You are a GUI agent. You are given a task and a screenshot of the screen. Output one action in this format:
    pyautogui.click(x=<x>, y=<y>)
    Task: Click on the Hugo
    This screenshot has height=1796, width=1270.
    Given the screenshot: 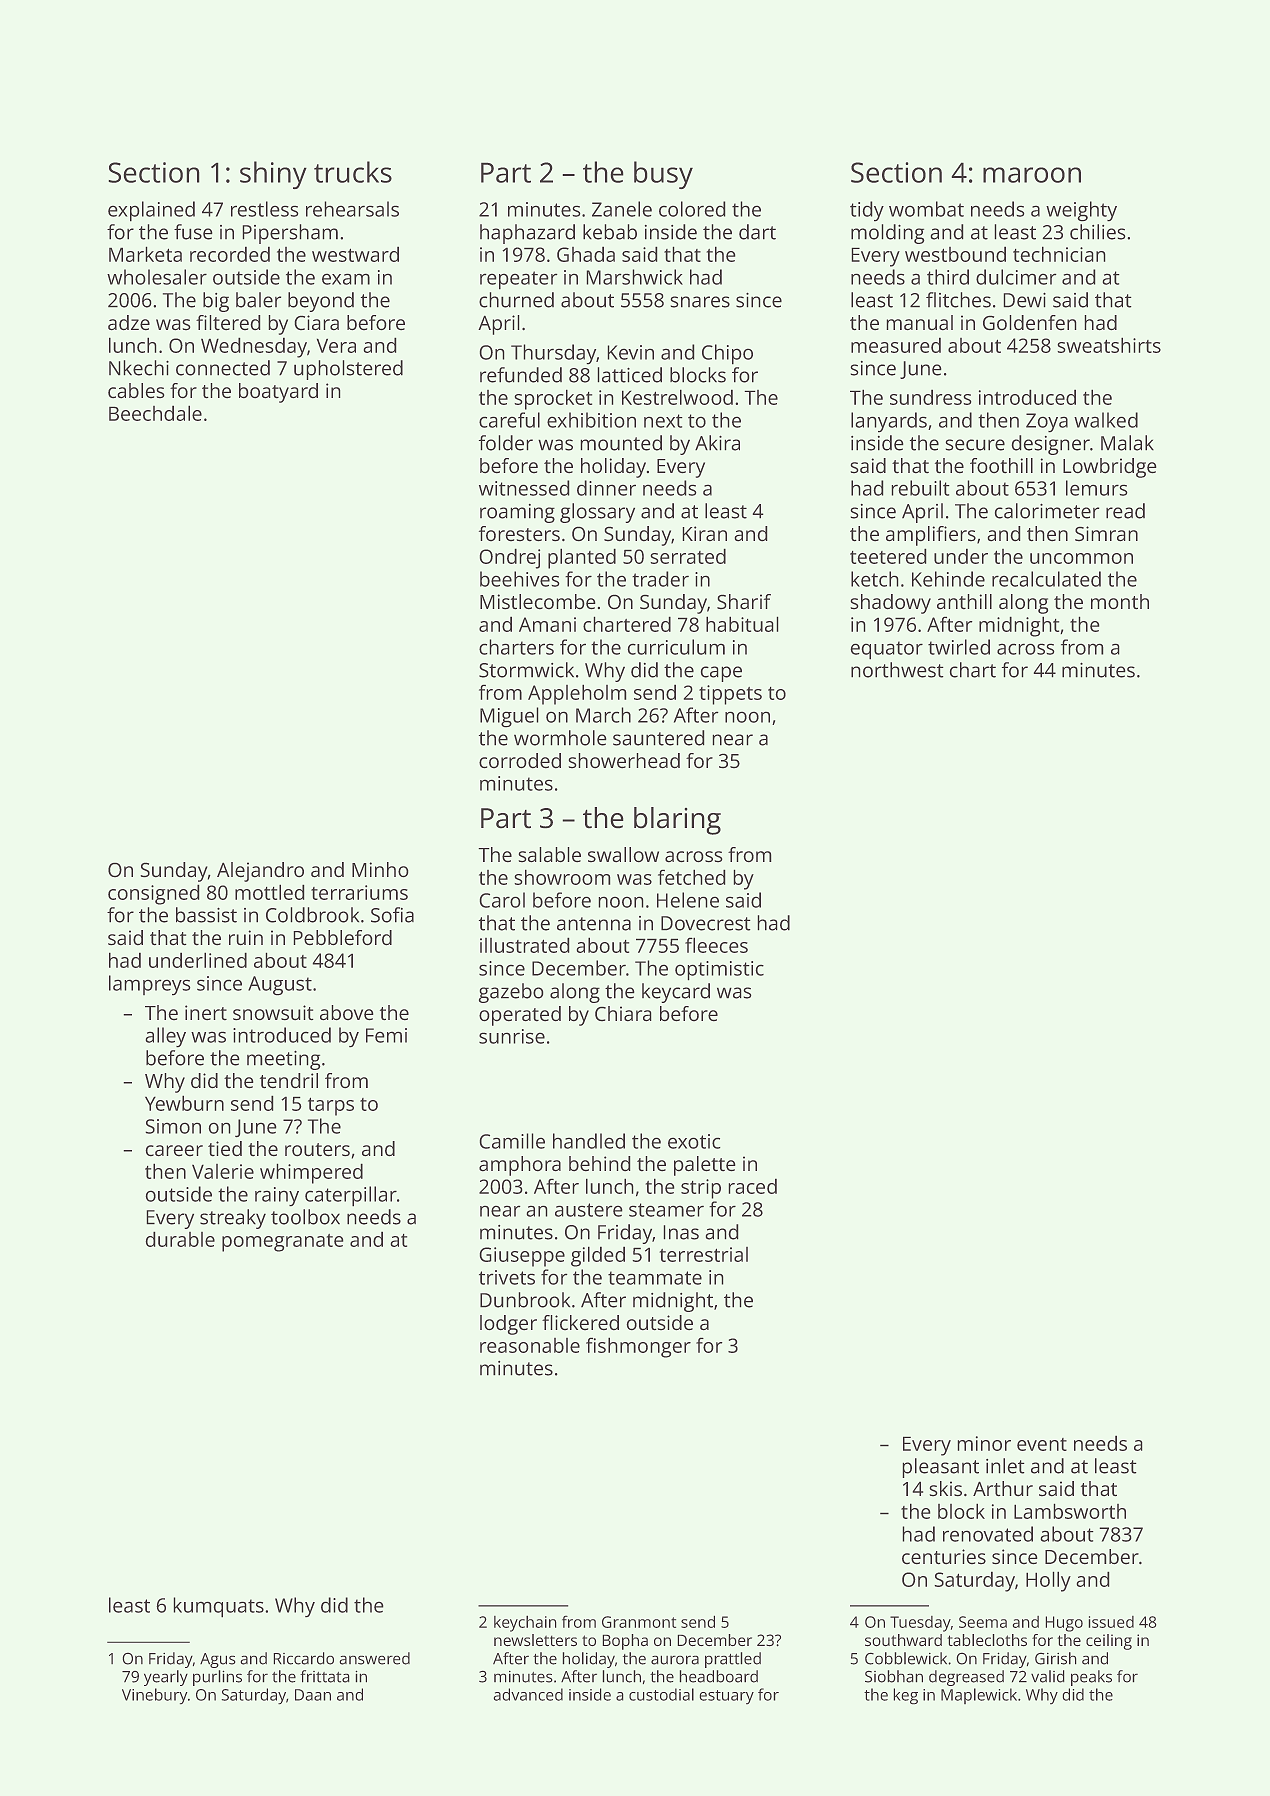 What is the action you would take?
    pyautogui.click(x=1064, y=1624)
